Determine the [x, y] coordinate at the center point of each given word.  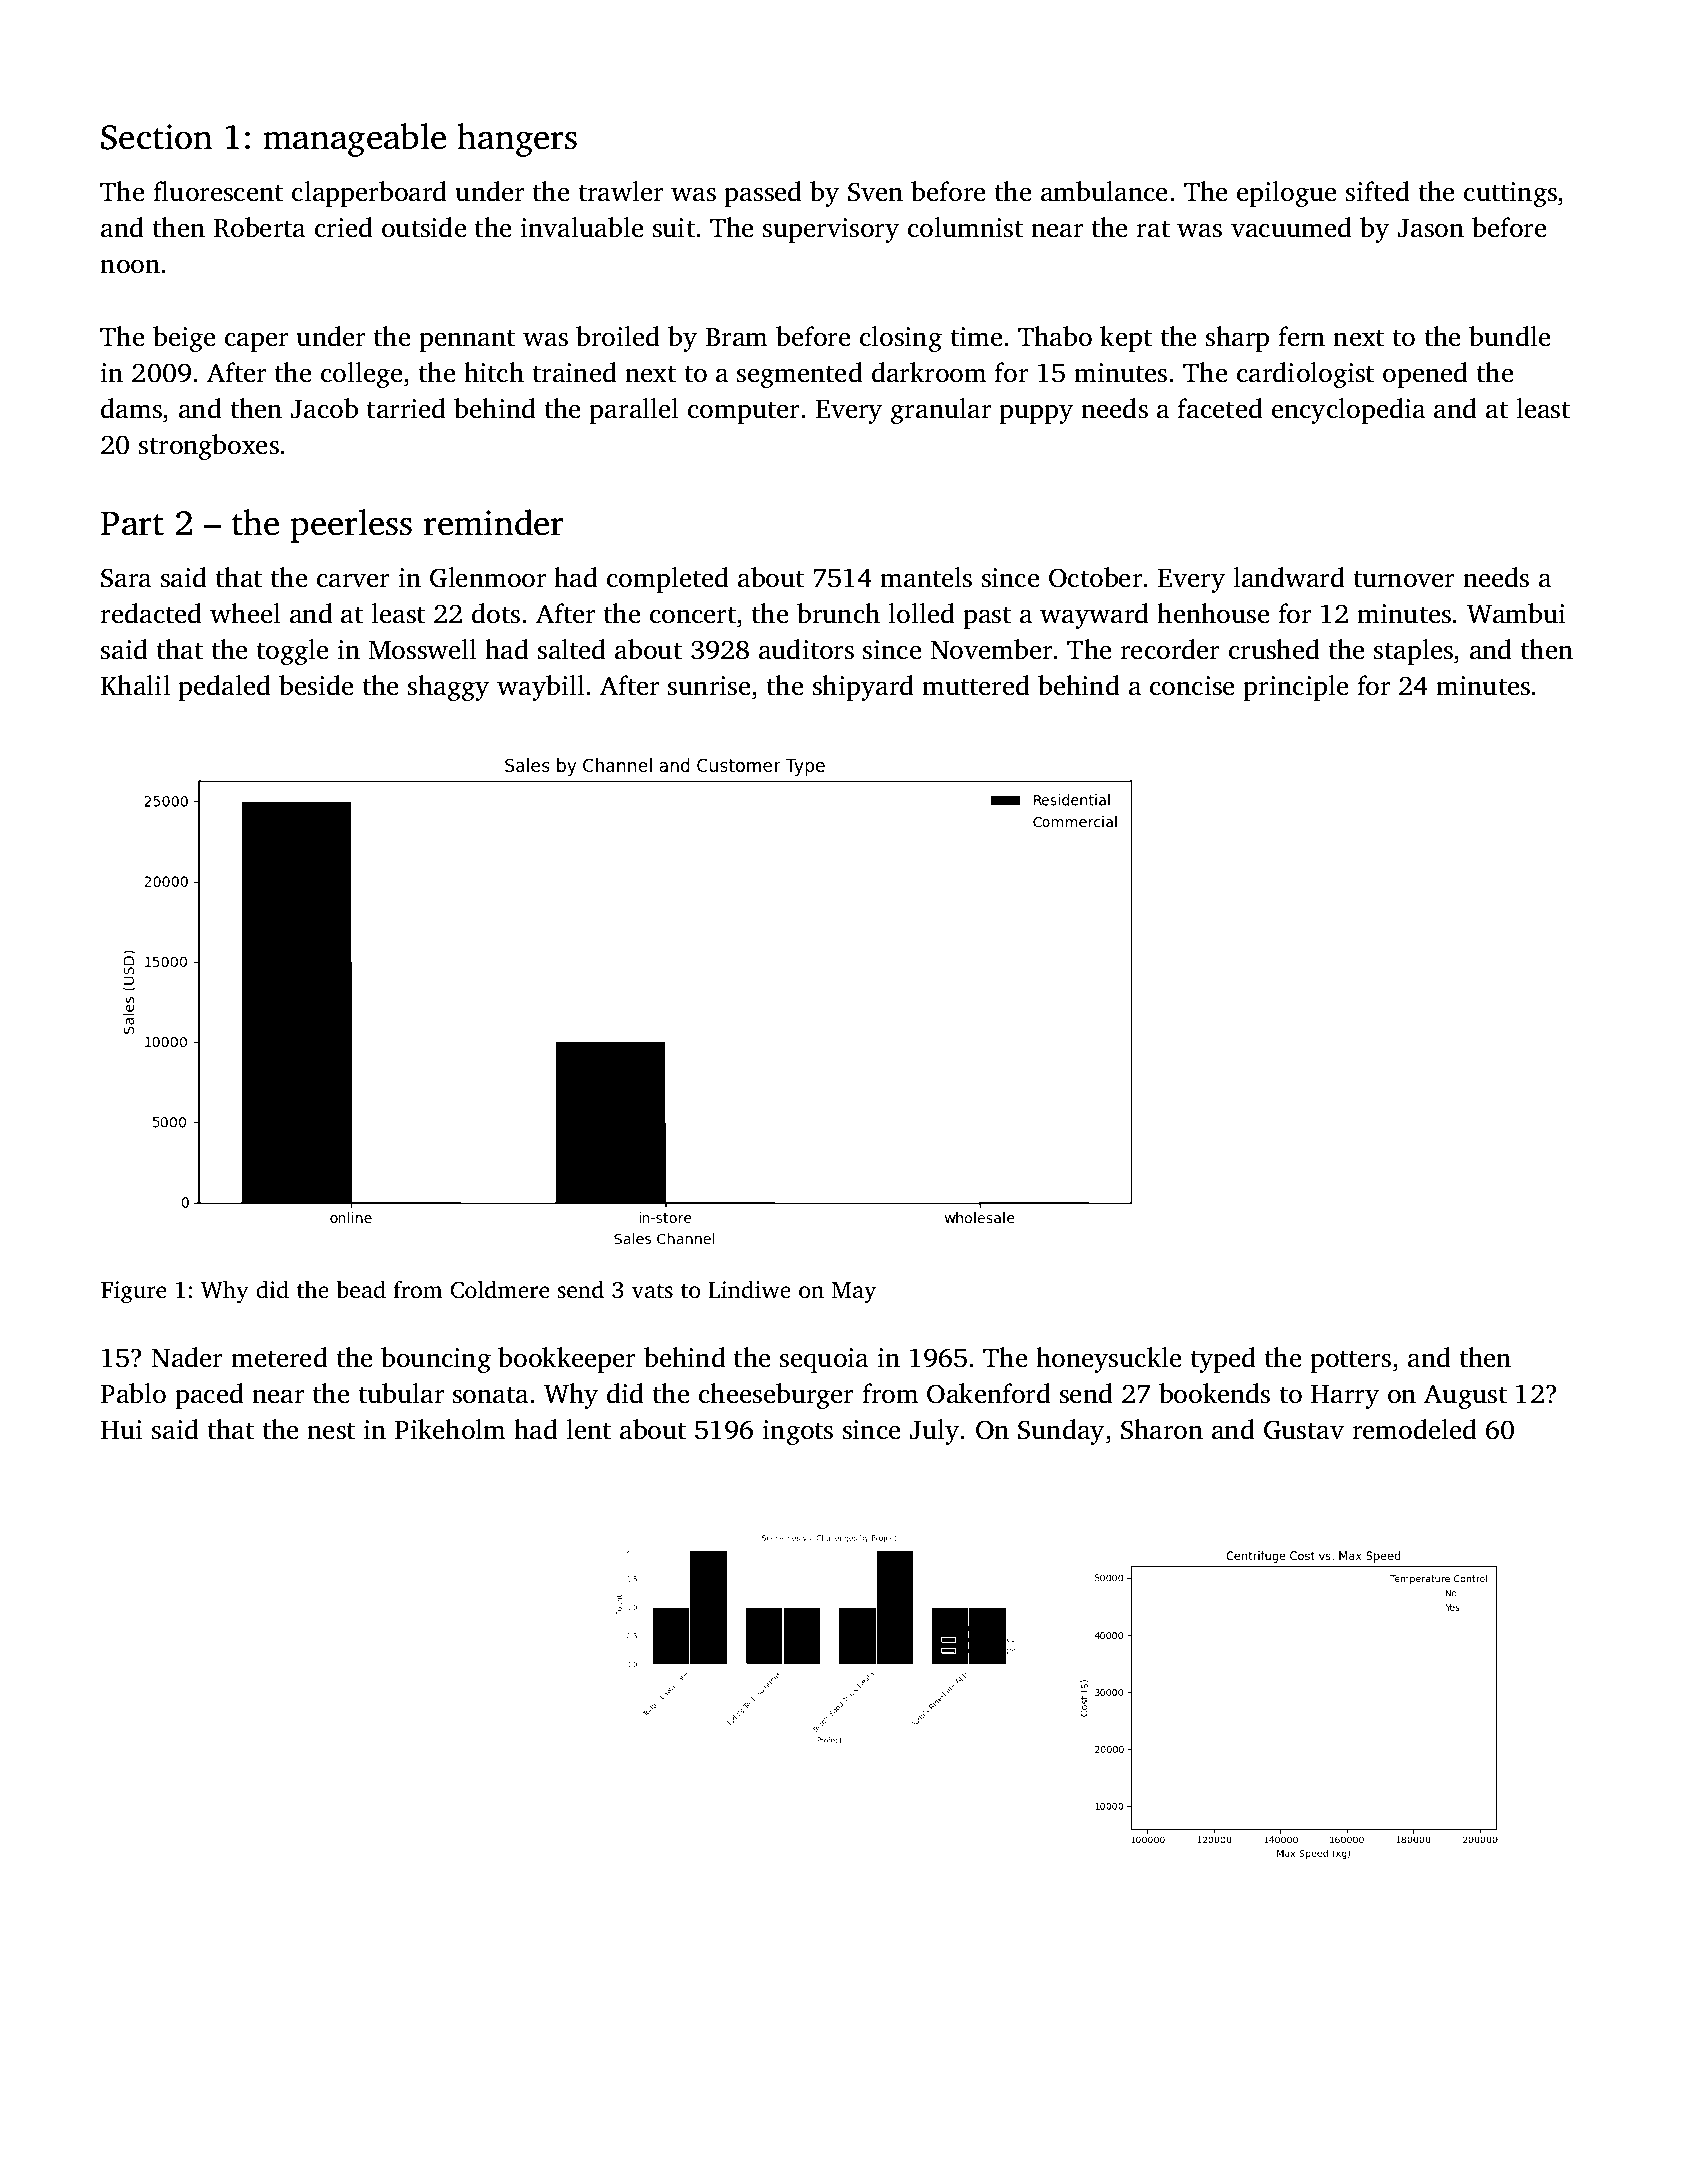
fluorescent [218, 191]
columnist [965, 227]
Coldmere [499, 1289]
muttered [976, 685]
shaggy [448, 688]
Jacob [324, 408]
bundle [1509, 336]
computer [743, 413]
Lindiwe [749, 1289]
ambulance [1104, 191]
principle [1295, 688]
